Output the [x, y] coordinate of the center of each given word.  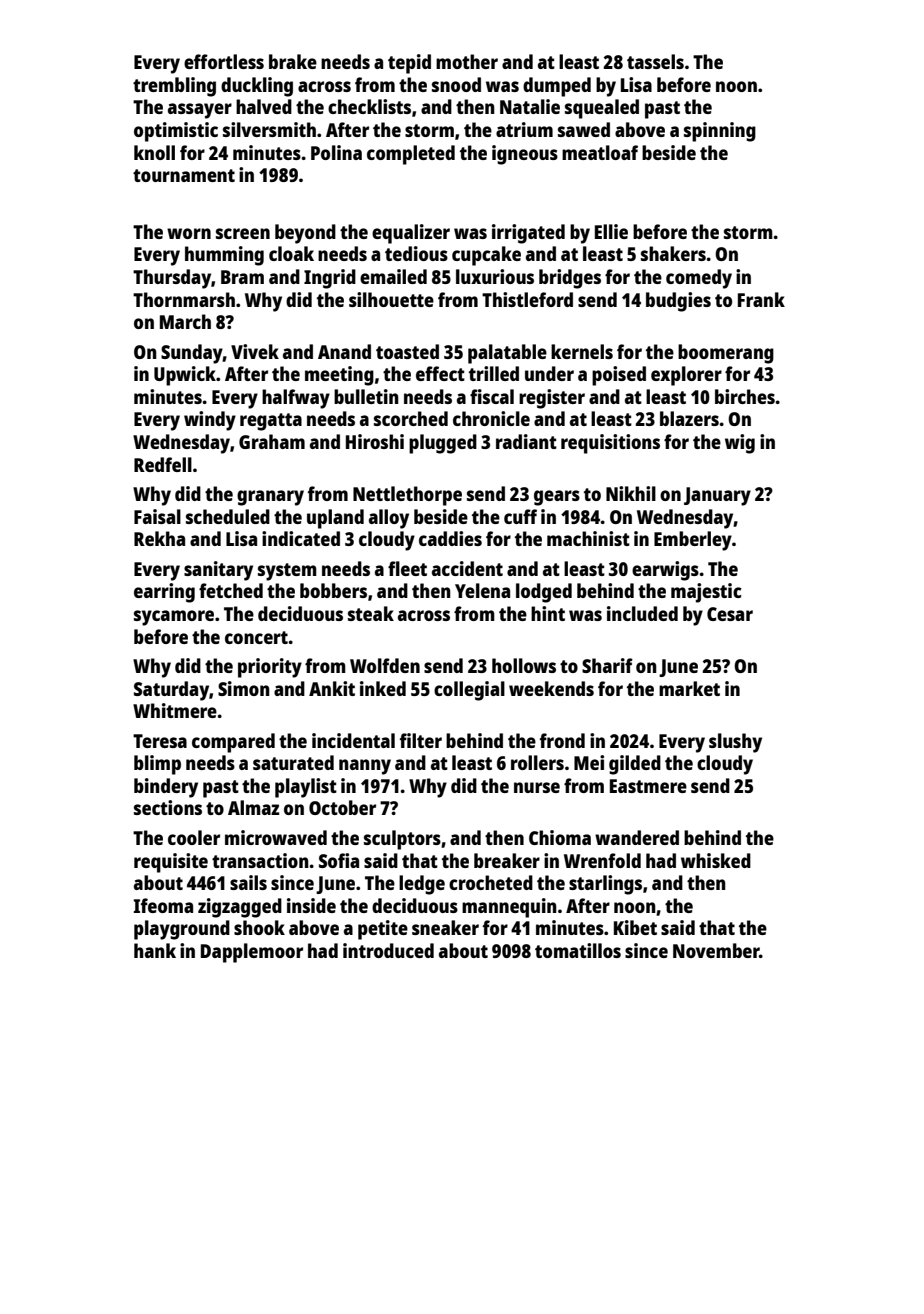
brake [293, 61]
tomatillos [578, 950]
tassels [655, 61]
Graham [272, 441]
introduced [388, 950]
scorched [411, 418]
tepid [409, 64]
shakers [673, 253]
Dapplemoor [252, 953]
